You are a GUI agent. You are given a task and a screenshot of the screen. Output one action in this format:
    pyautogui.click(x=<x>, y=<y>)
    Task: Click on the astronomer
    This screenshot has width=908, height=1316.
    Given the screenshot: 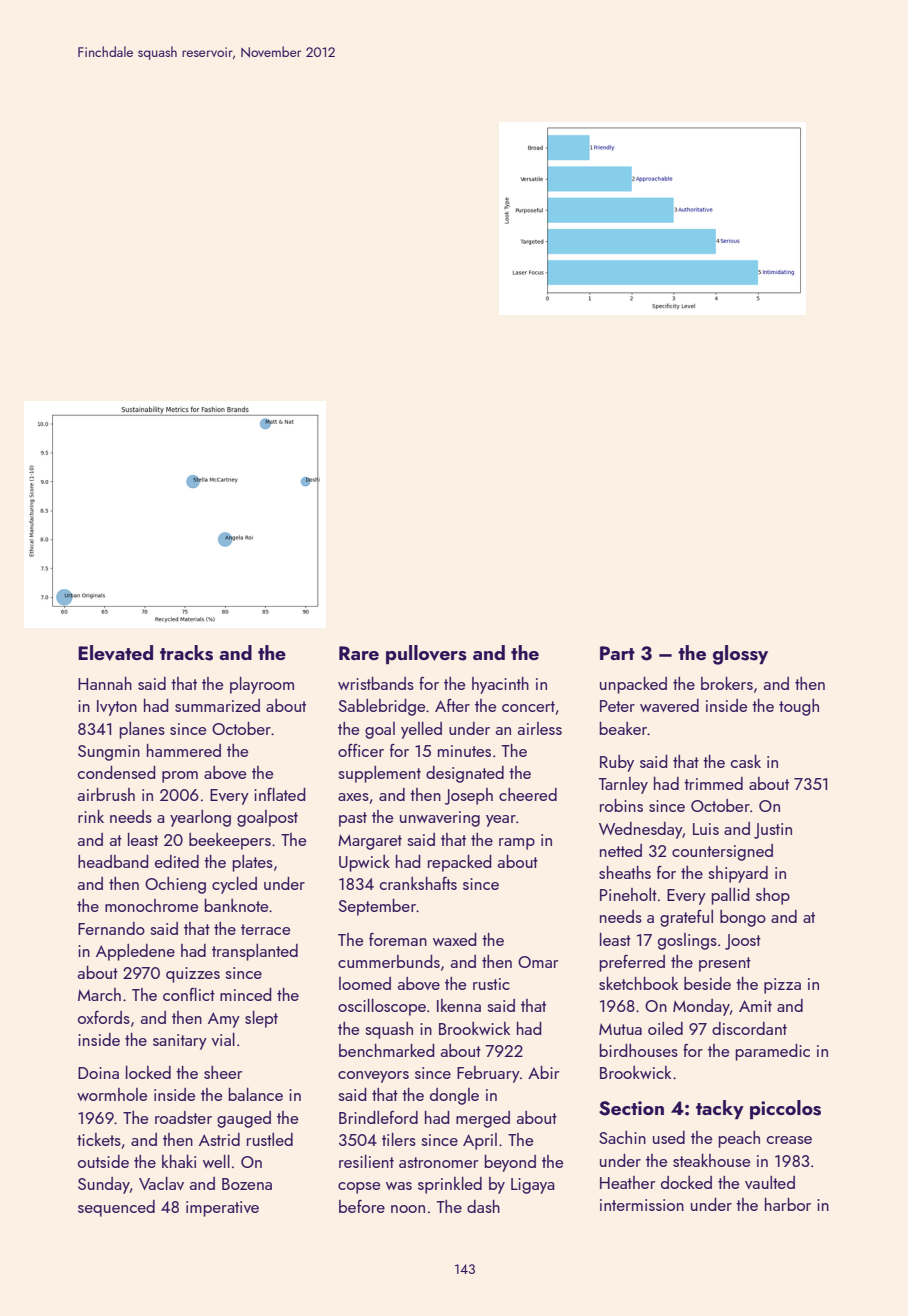 What is the action you would take?
    pyautogui.click(x=438, y=1162)
